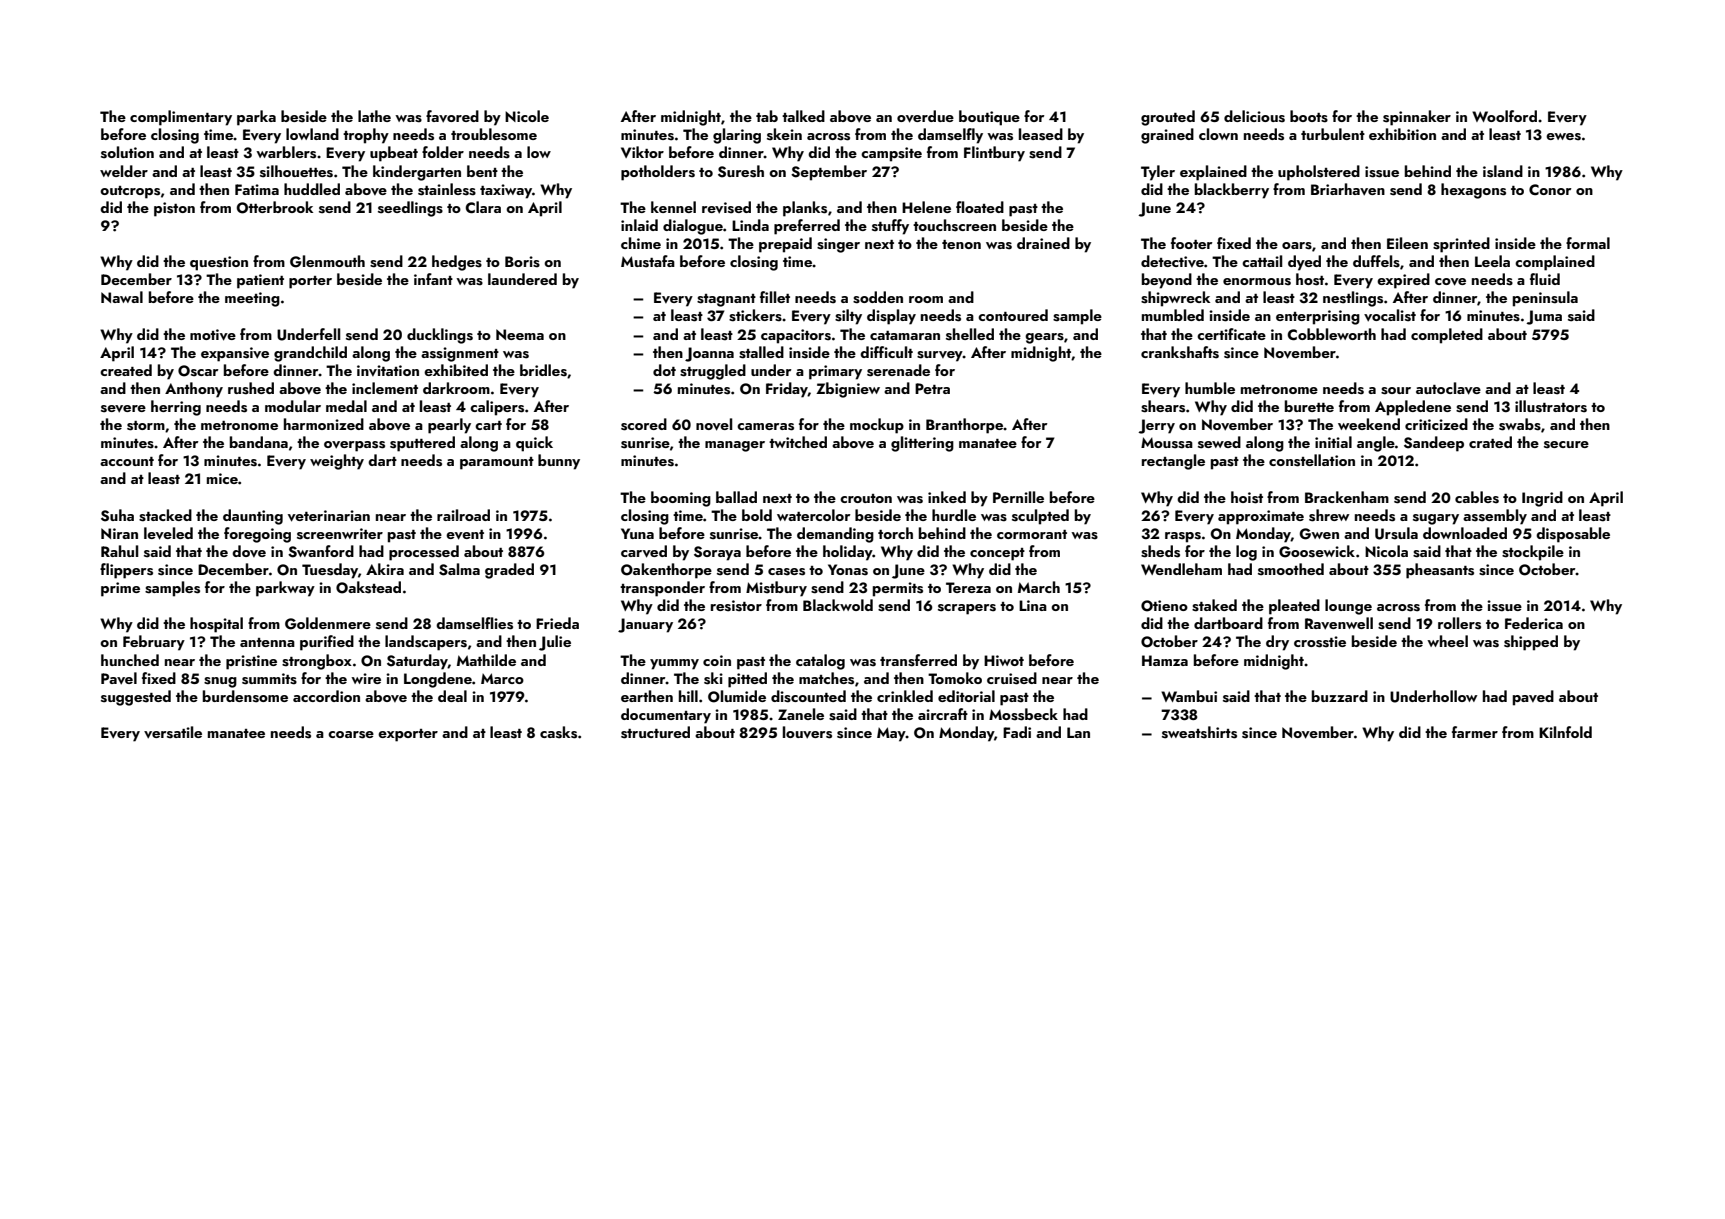  I want to click on Mustafa, so click(648, 261).
